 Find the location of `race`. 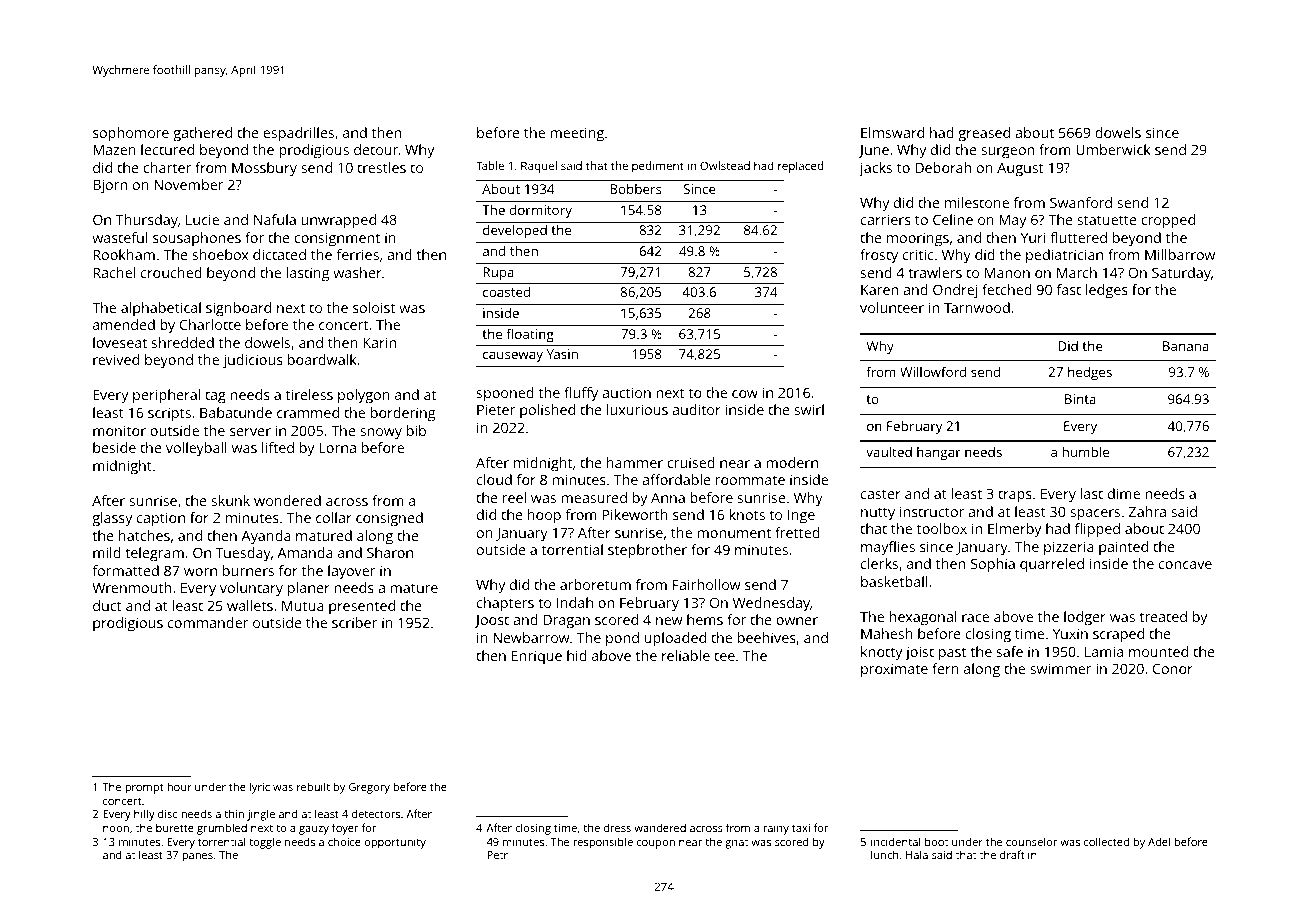

race is located at coordinates (975, 618).
